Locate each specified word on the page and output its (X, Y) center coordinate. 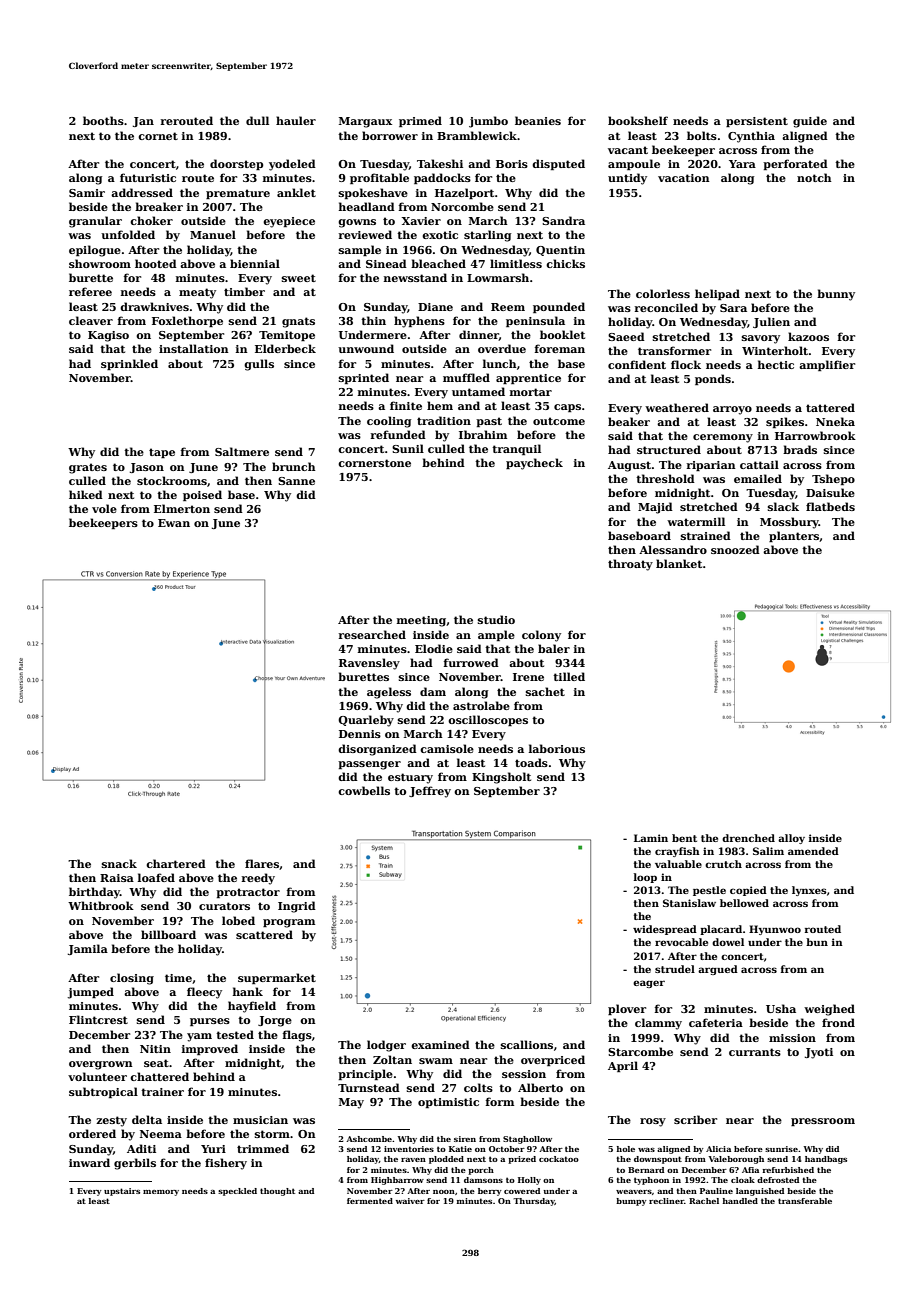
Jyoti (819, 1053)
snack (119, 863)
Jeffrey (430, 792)
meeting (421, 621)
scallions (527, 1044)
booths (103, 120)
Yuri (213, 1149)
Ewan (174, 523)
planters (794, 536)
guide (810, 122)
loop (645, 878)
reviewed (365, 234)
